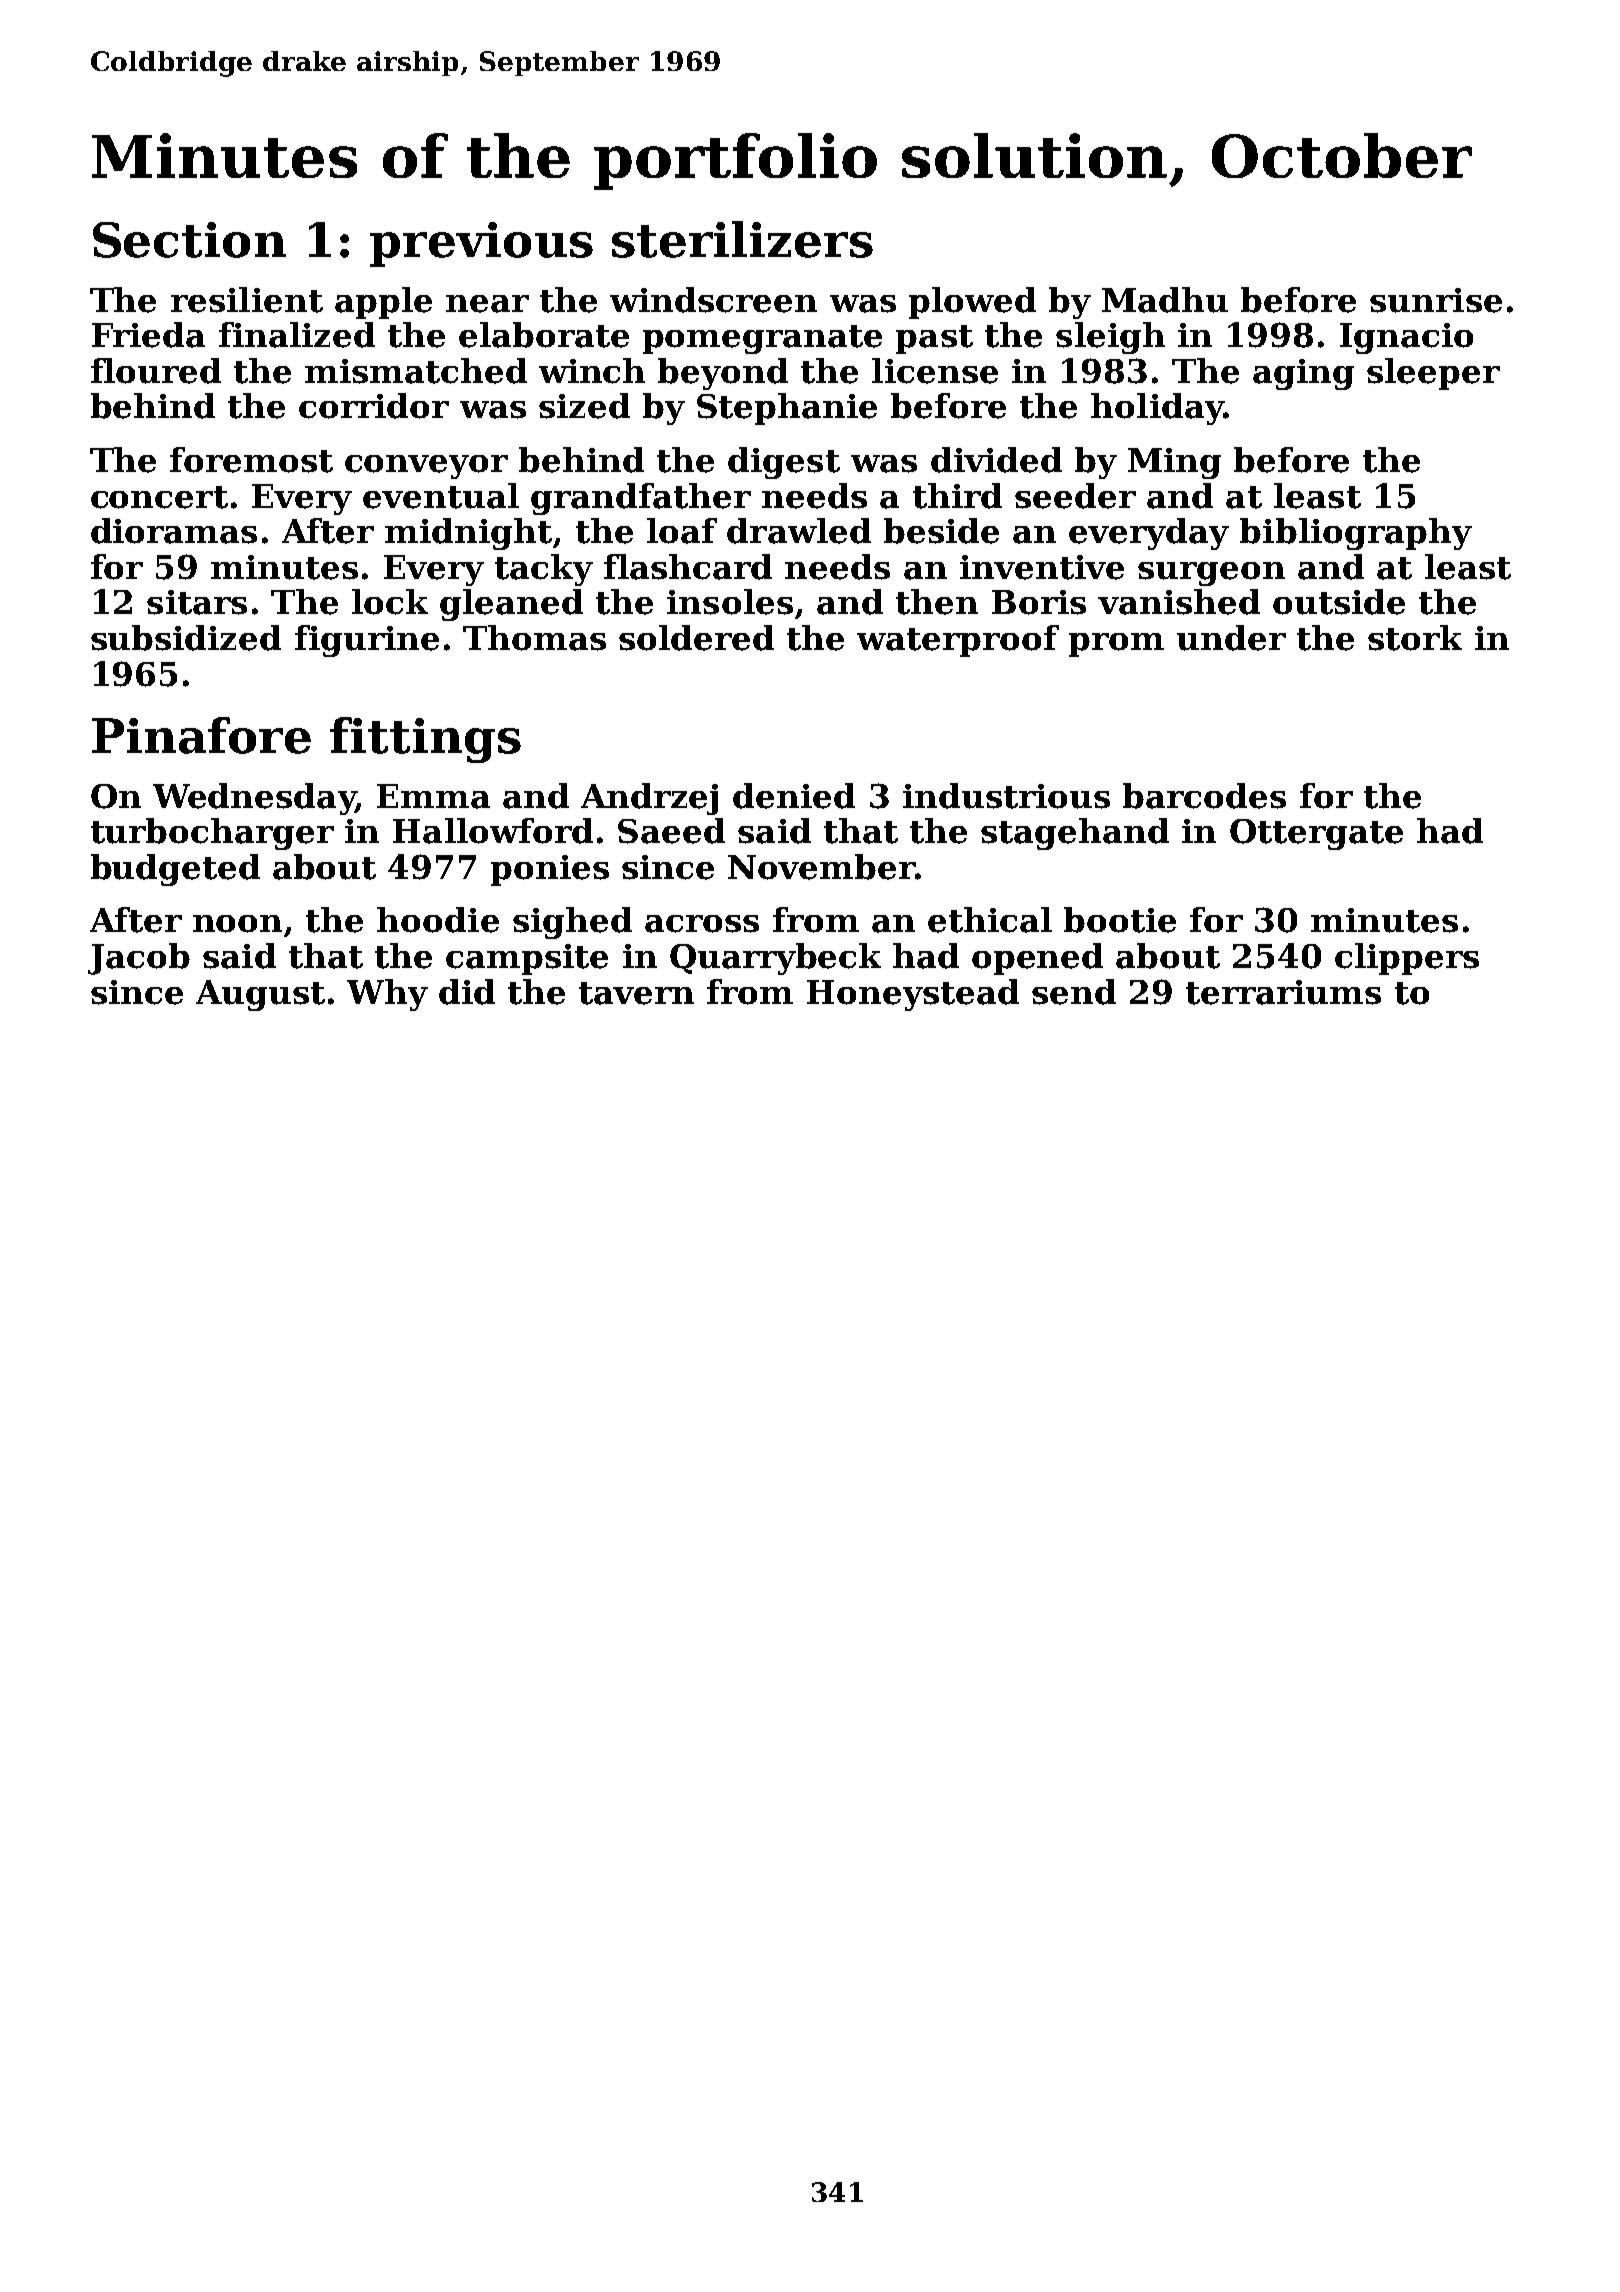  What do you see at coordinates (254, 799) in the screenshot?
I see `Wednesday` at bounding box center [254, 799].
